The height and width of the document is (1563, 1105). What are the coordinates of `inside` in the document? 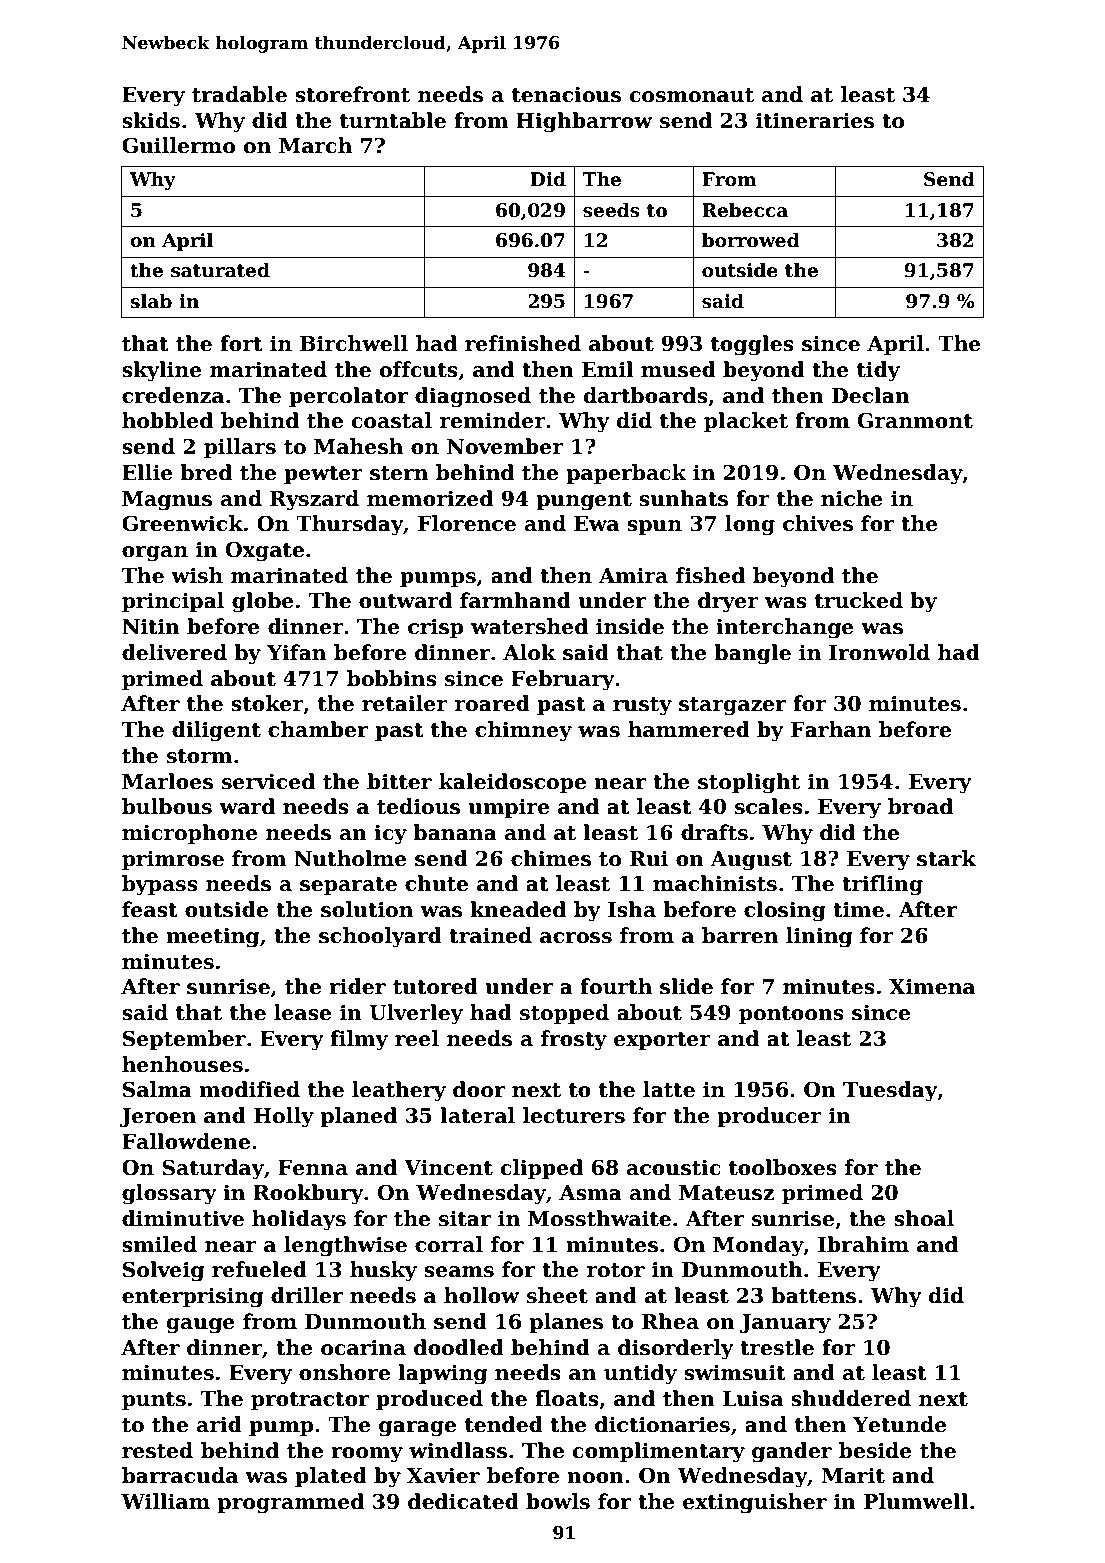 It's located at (630, 626).
